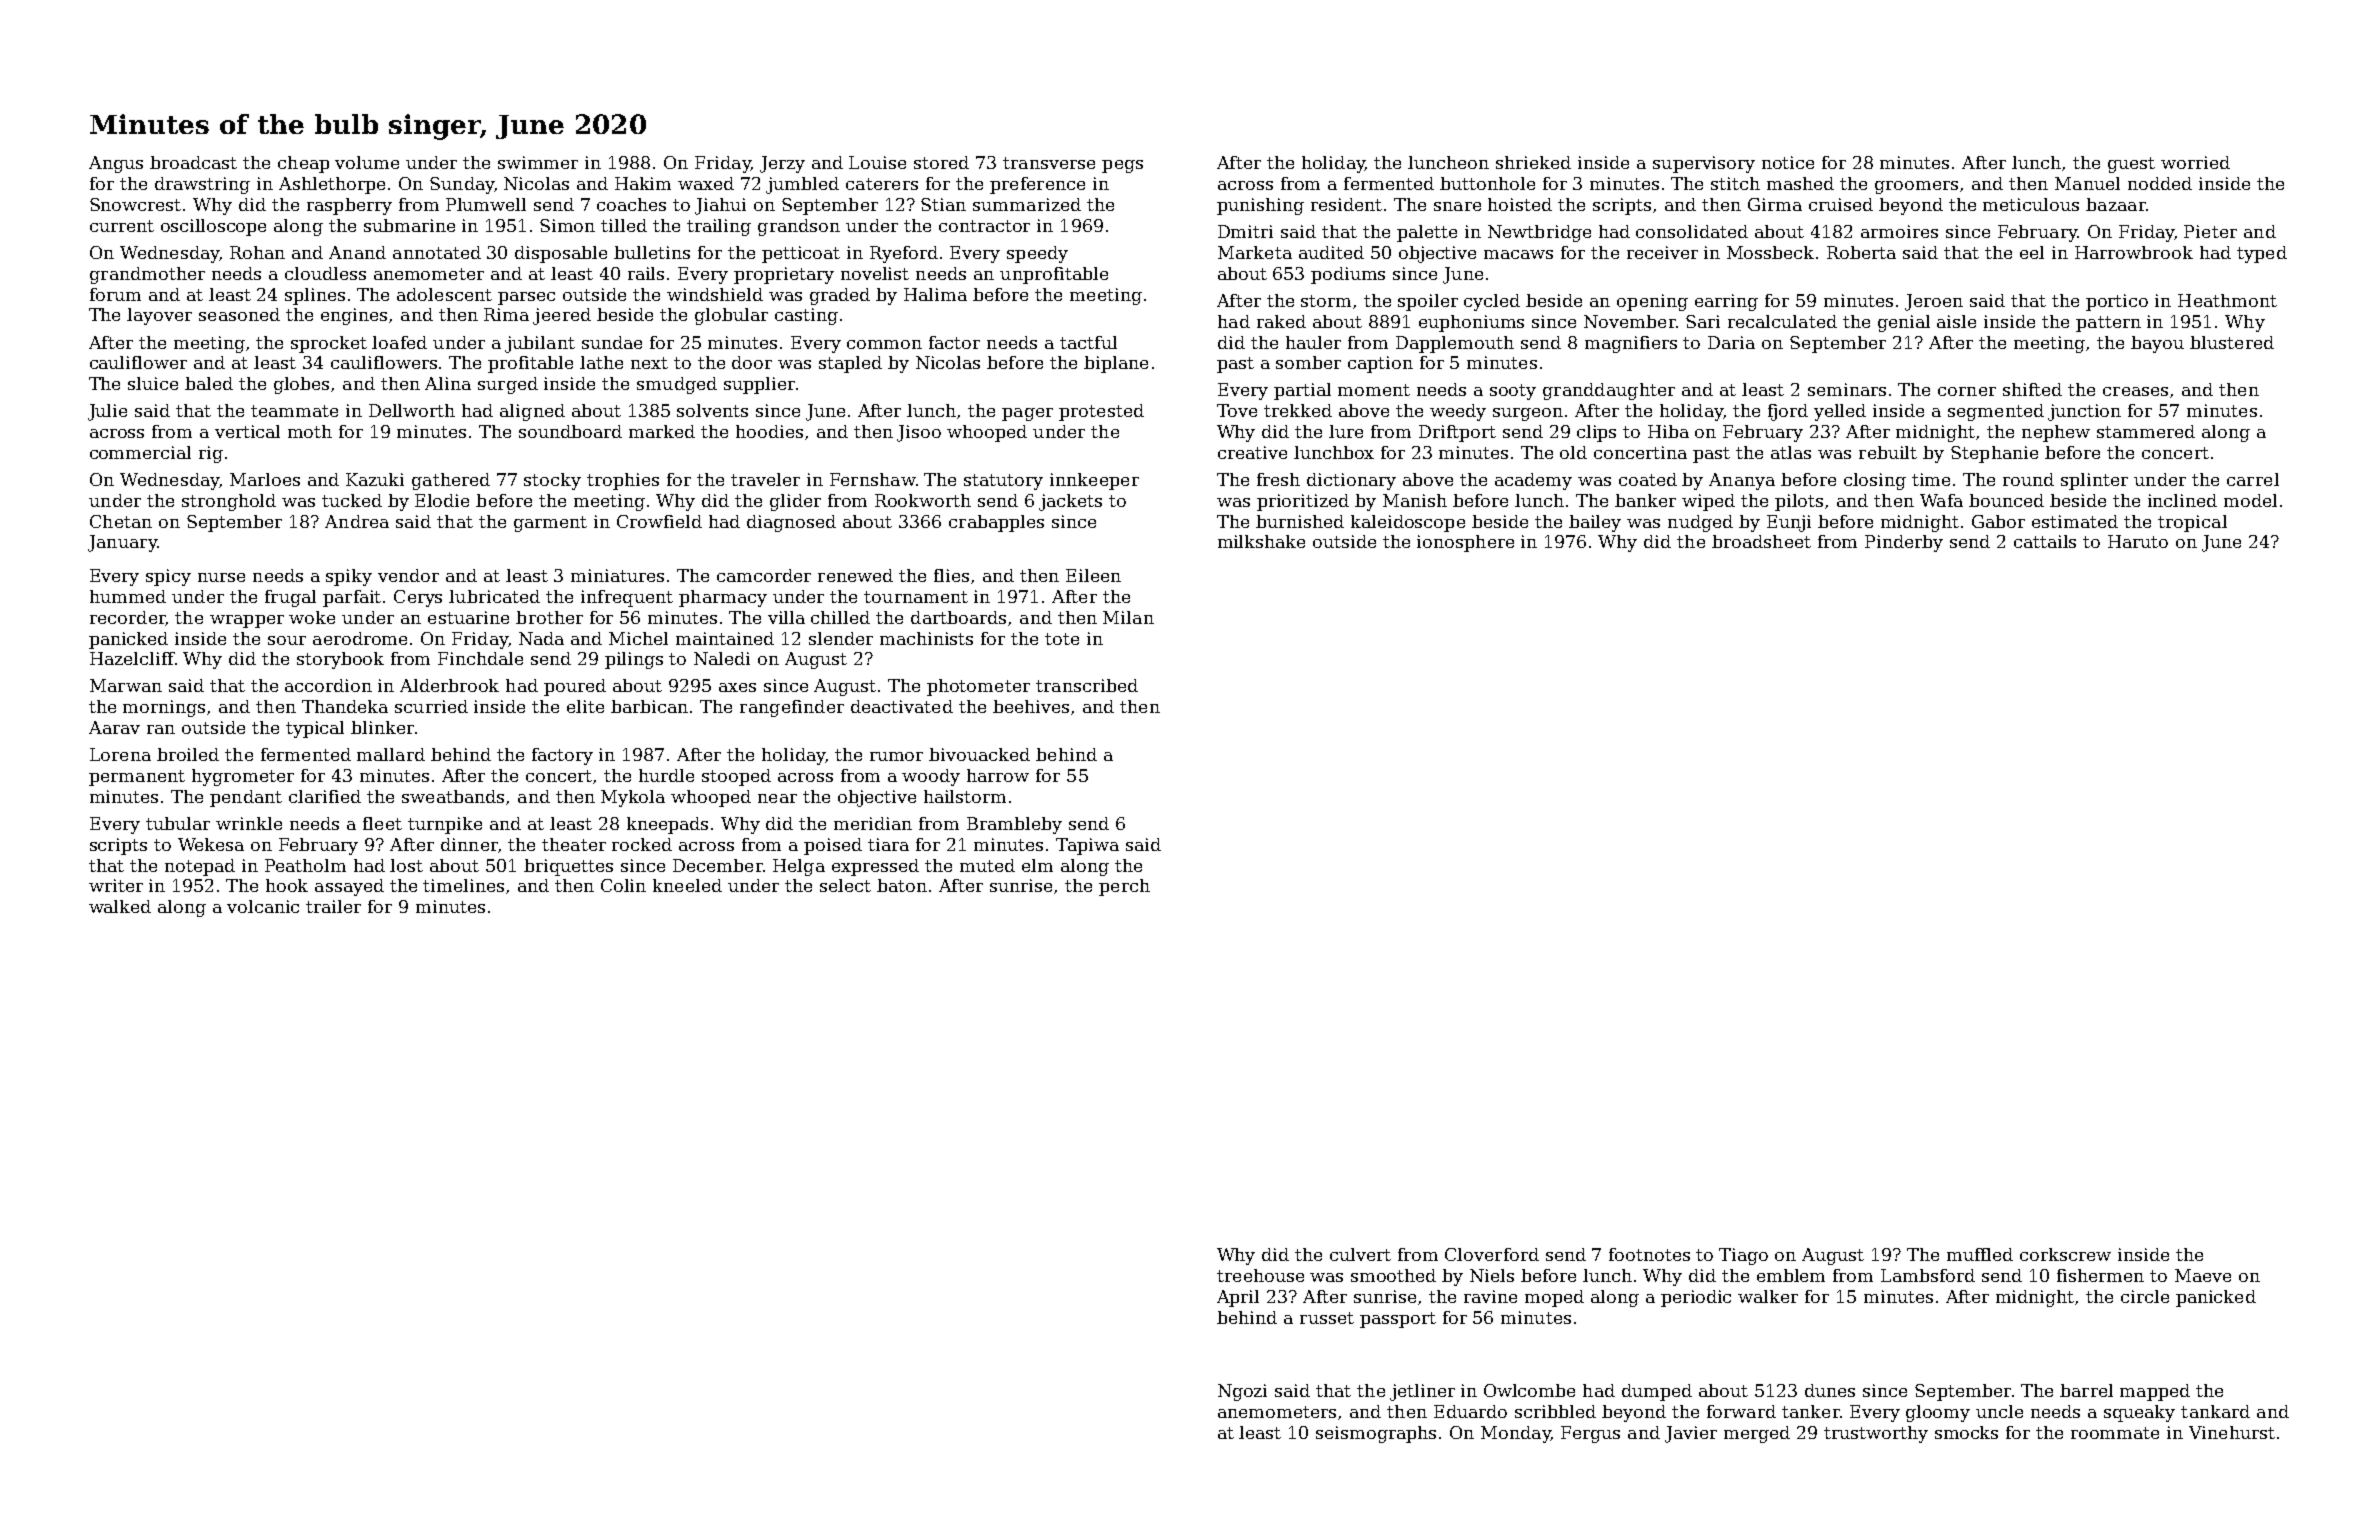 Image resolution: width=2380 pixels, height=1540 pixels. Describe the element at coordinates (1533, 162) in the image. I see `shrieked` at that location.
